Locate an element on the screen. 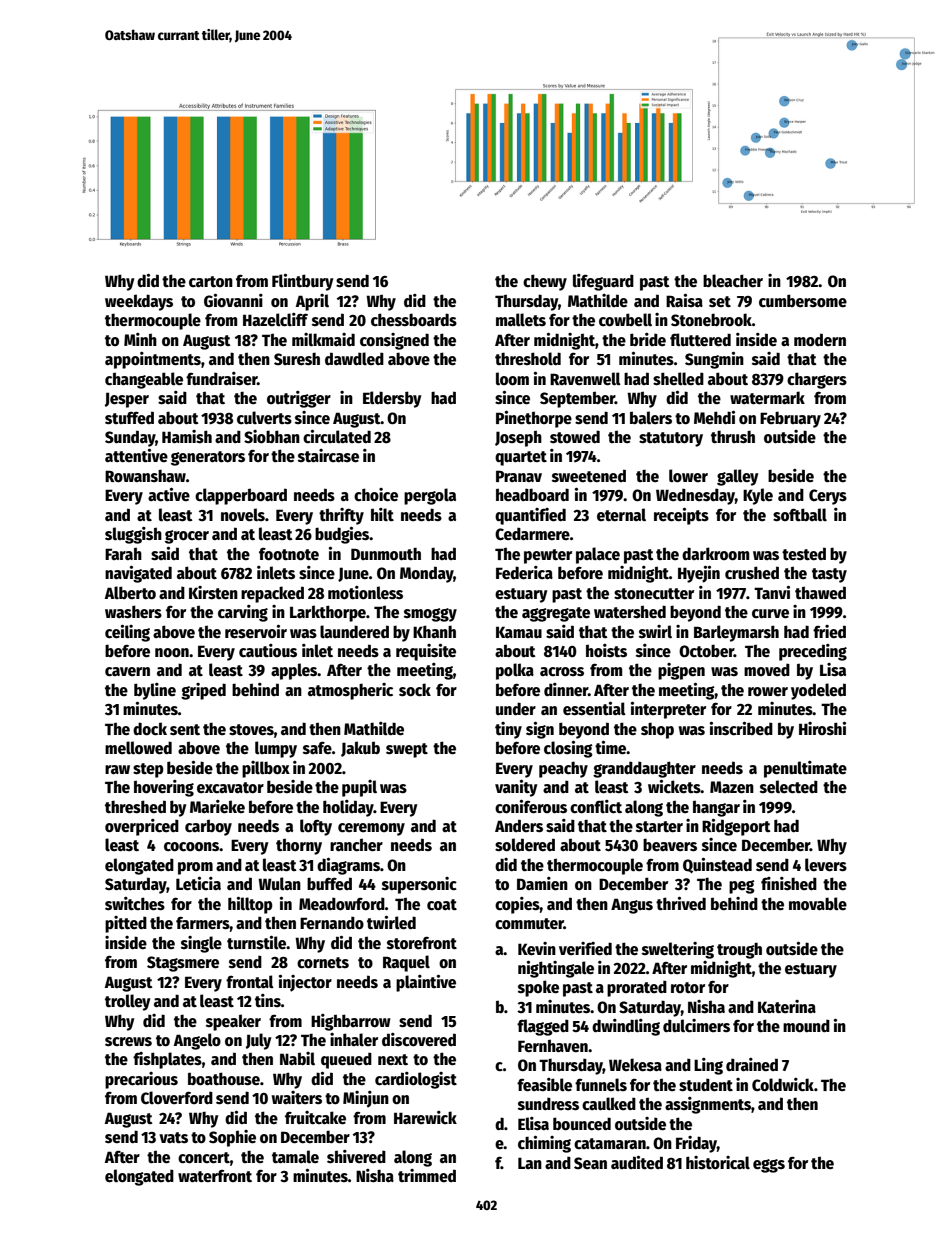 This screenshot has width=952, height=1233. fried is located at coordinates (829, 631).
